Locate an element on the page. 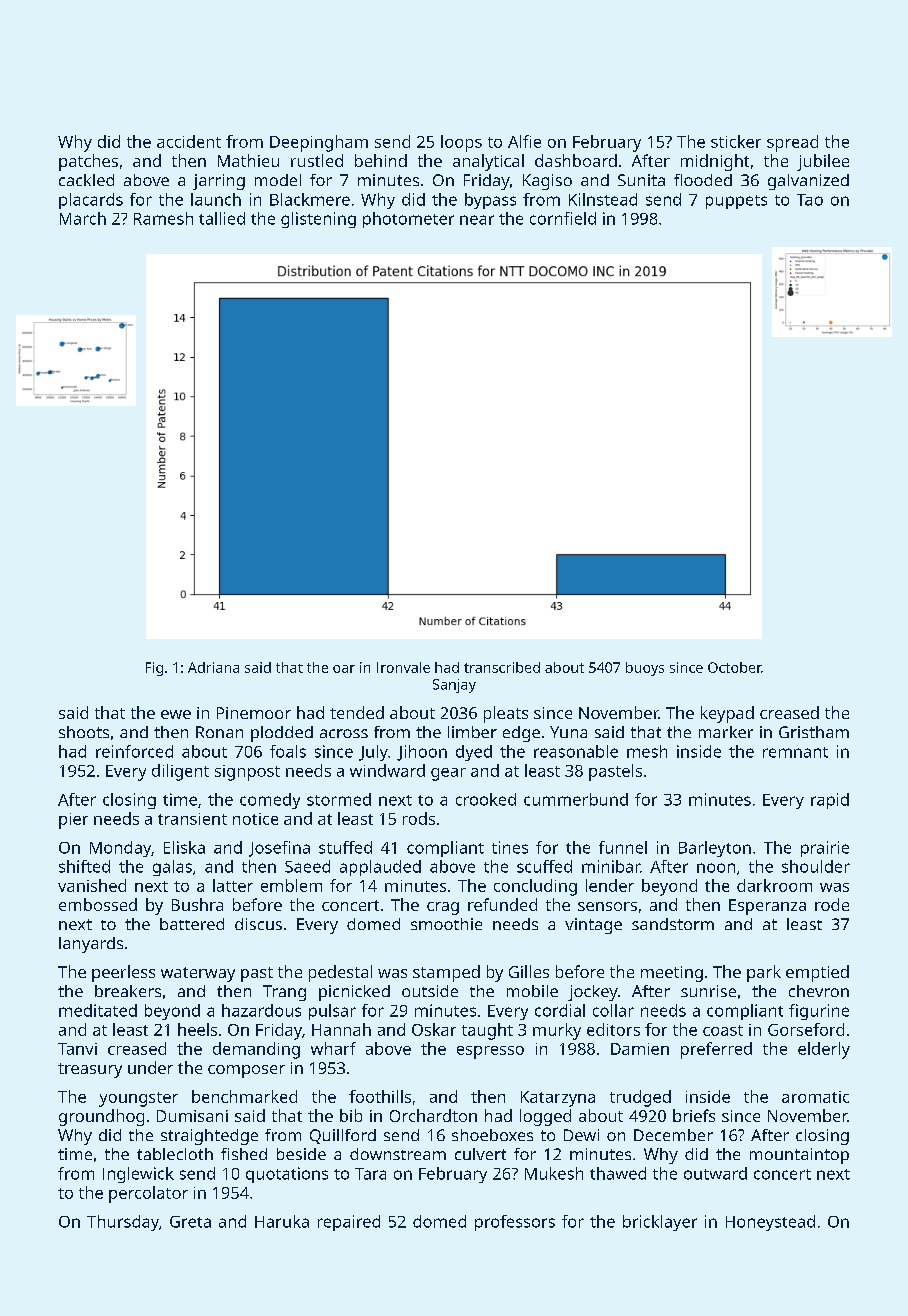 This page has height=1316, width=908. bricklayer is located at coordinates (660, 1223).
